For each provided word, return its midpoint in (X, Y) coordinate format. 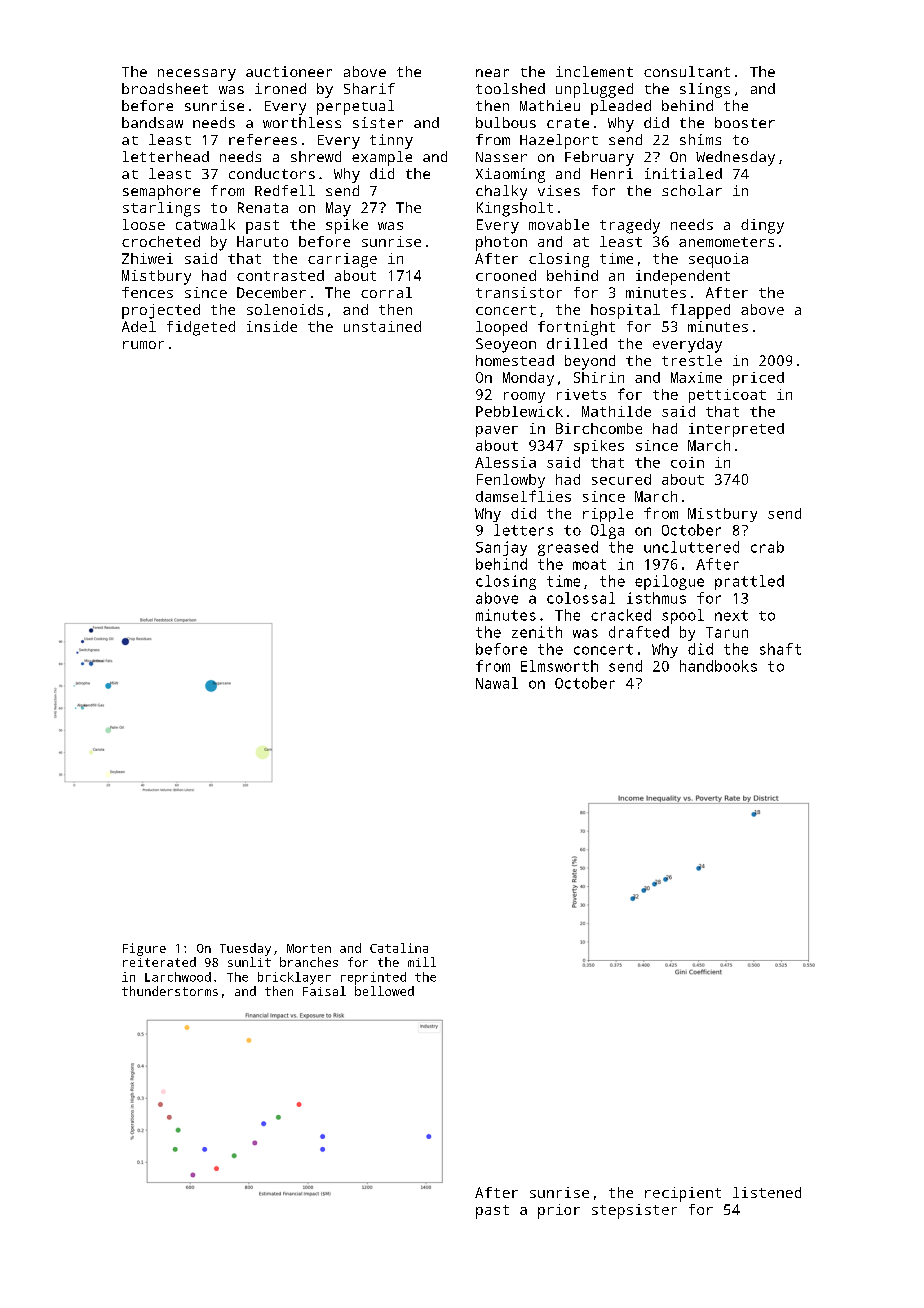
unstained (382, 326)
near (492, 73)
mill (422, 962)
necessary (197, 75)
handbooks (718, 666)
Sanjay (501, 548)
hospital (625, 311)
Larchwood (178, 977)
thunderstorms (170, 991)
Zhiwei (147, 258)
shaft (780, 649)
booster (745, 122)
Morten (309, 948)
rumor (143, 345)
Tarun (727, 632)
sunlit (249, 962)
